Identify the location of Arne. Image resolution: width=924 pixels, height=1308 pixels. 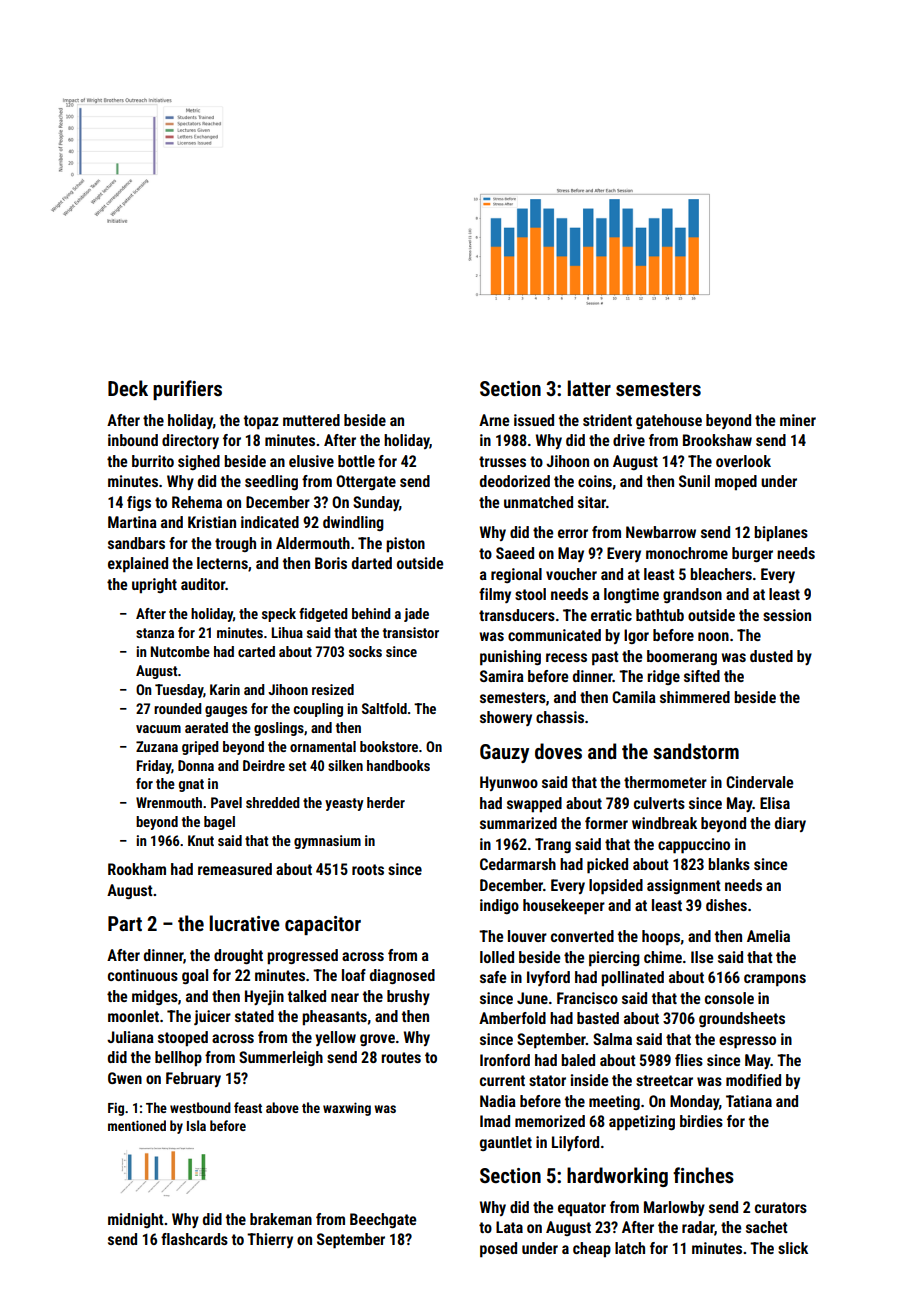
(494, 420).
